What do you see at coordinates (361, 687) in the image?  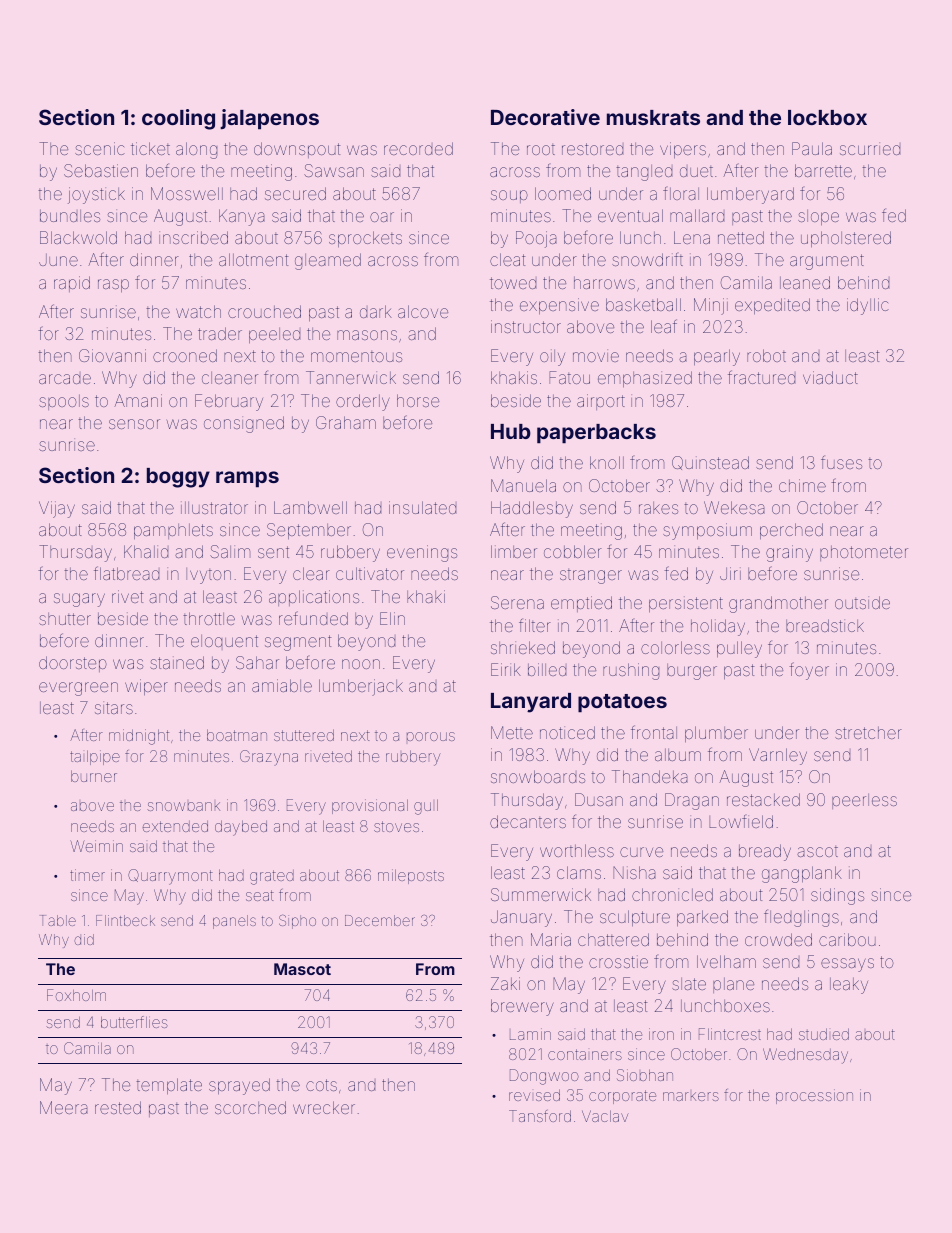 I see `lumberjack` at bounding box center [361, 687].
